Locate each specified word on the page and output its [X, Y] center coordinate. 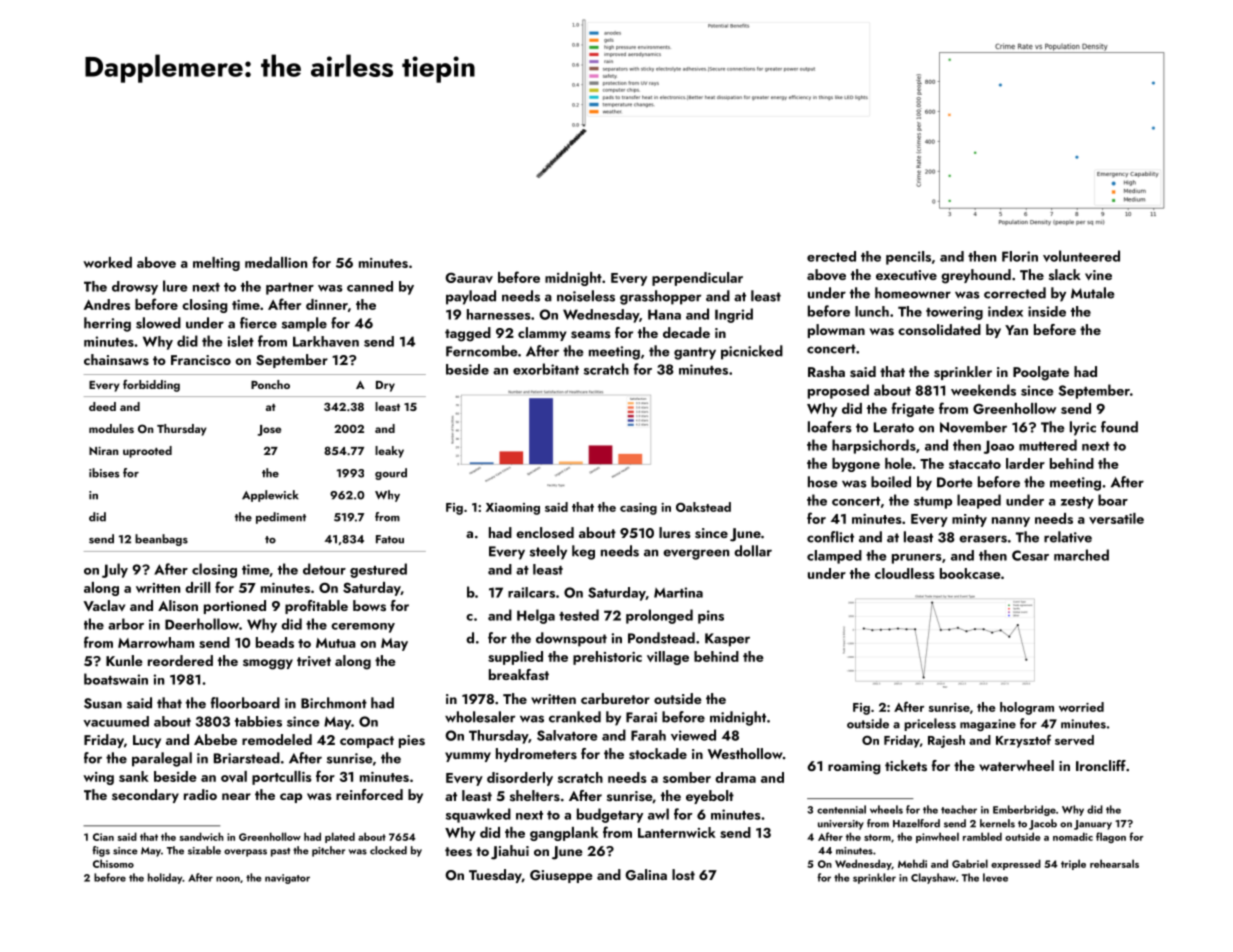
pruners [917, 559]
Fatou [390, 539]
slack [1065, 274]
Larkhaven [326, 341]
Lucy [147, 741]
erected [831, 256]
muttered [1048, 445]
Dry [385, 386]
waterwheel [1016, 765]
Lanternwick [677, 832]
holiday [165, 878]
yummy [468, 757]
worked [107, 262]
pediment [281, 518]
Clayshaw [933, 878]
